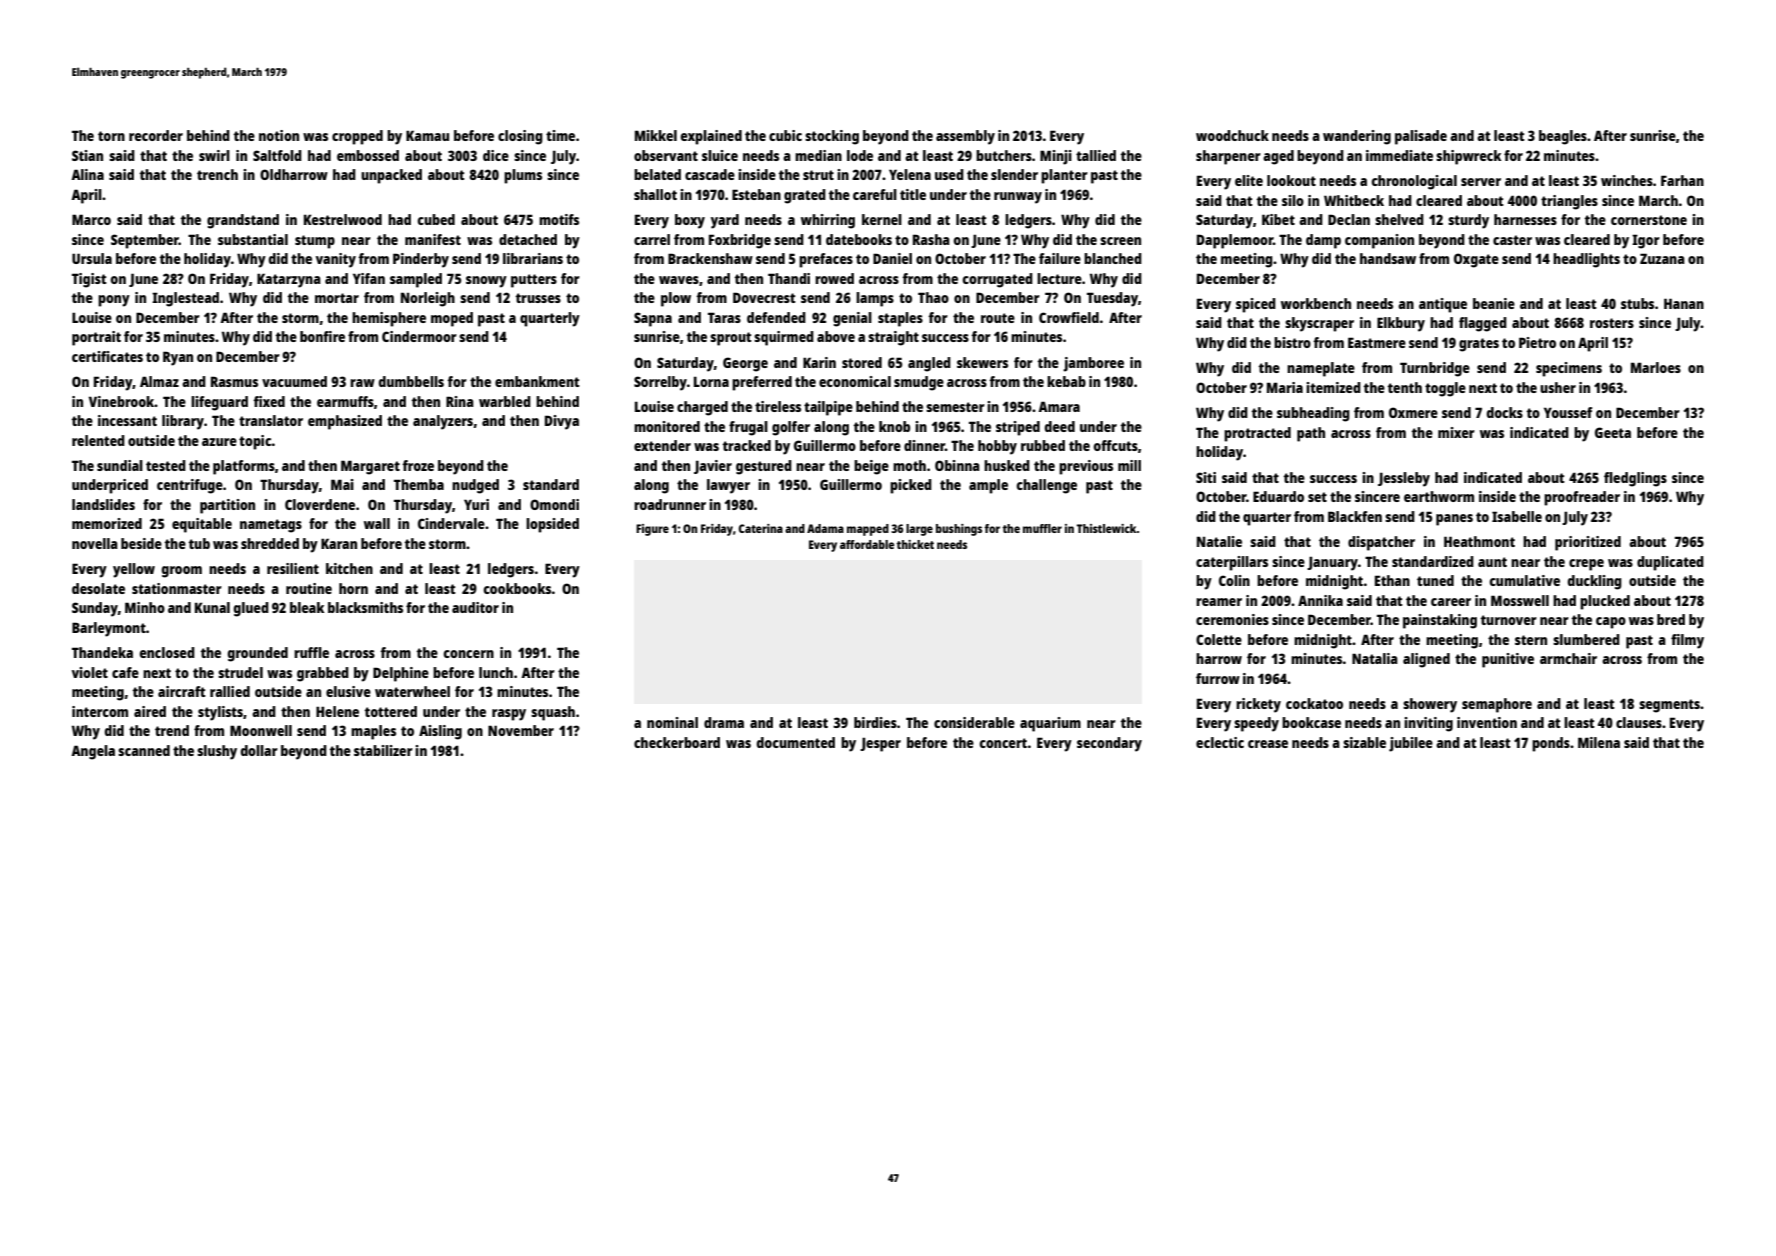 The width and height of the screenshot is (1776, 1256). I want to click on stump, so click(315, 242).
